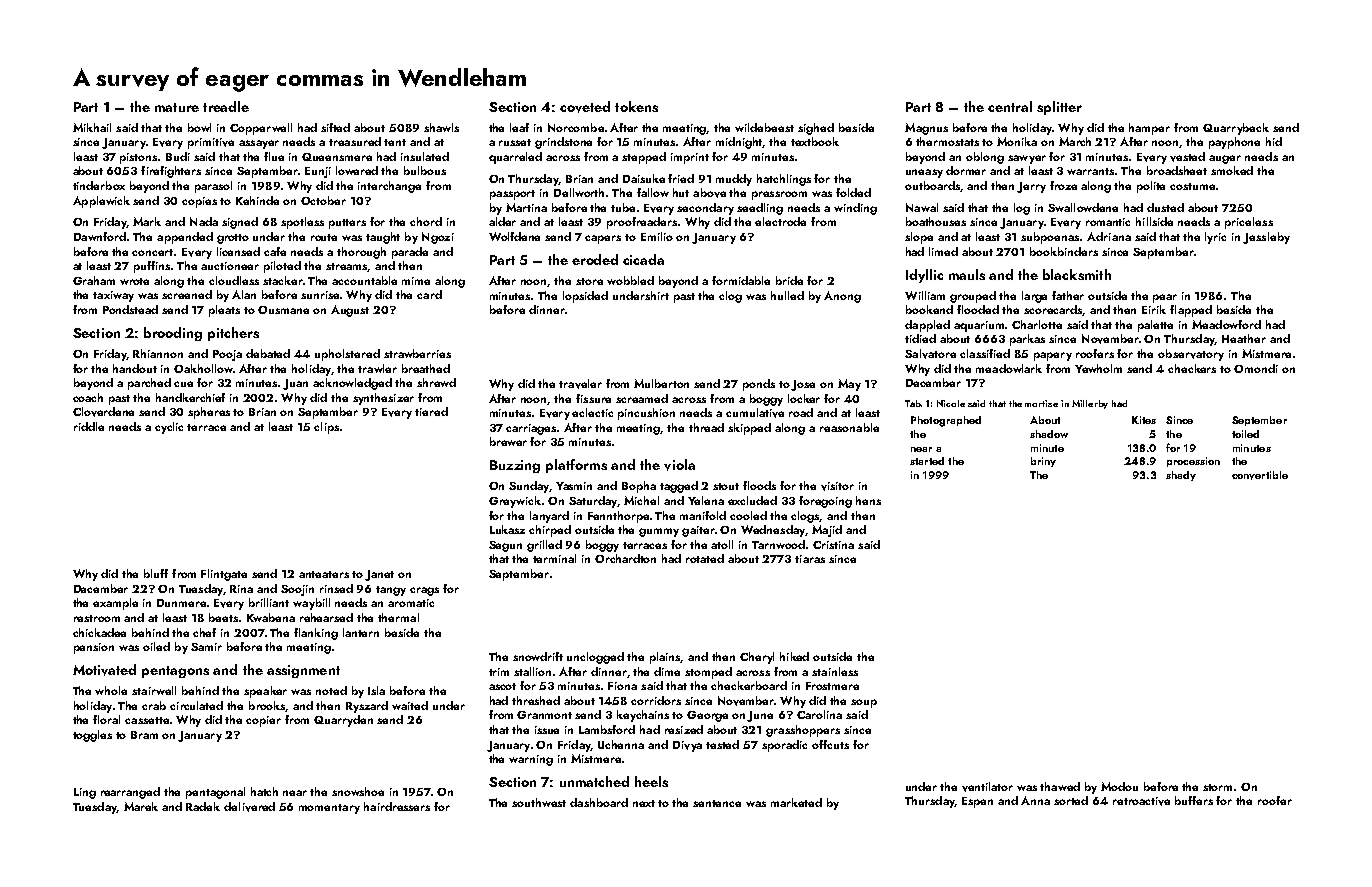  What do you see at coordinates (1256, 368) in the document?
I see `Omondi` at bounding box center [1256, 368].
